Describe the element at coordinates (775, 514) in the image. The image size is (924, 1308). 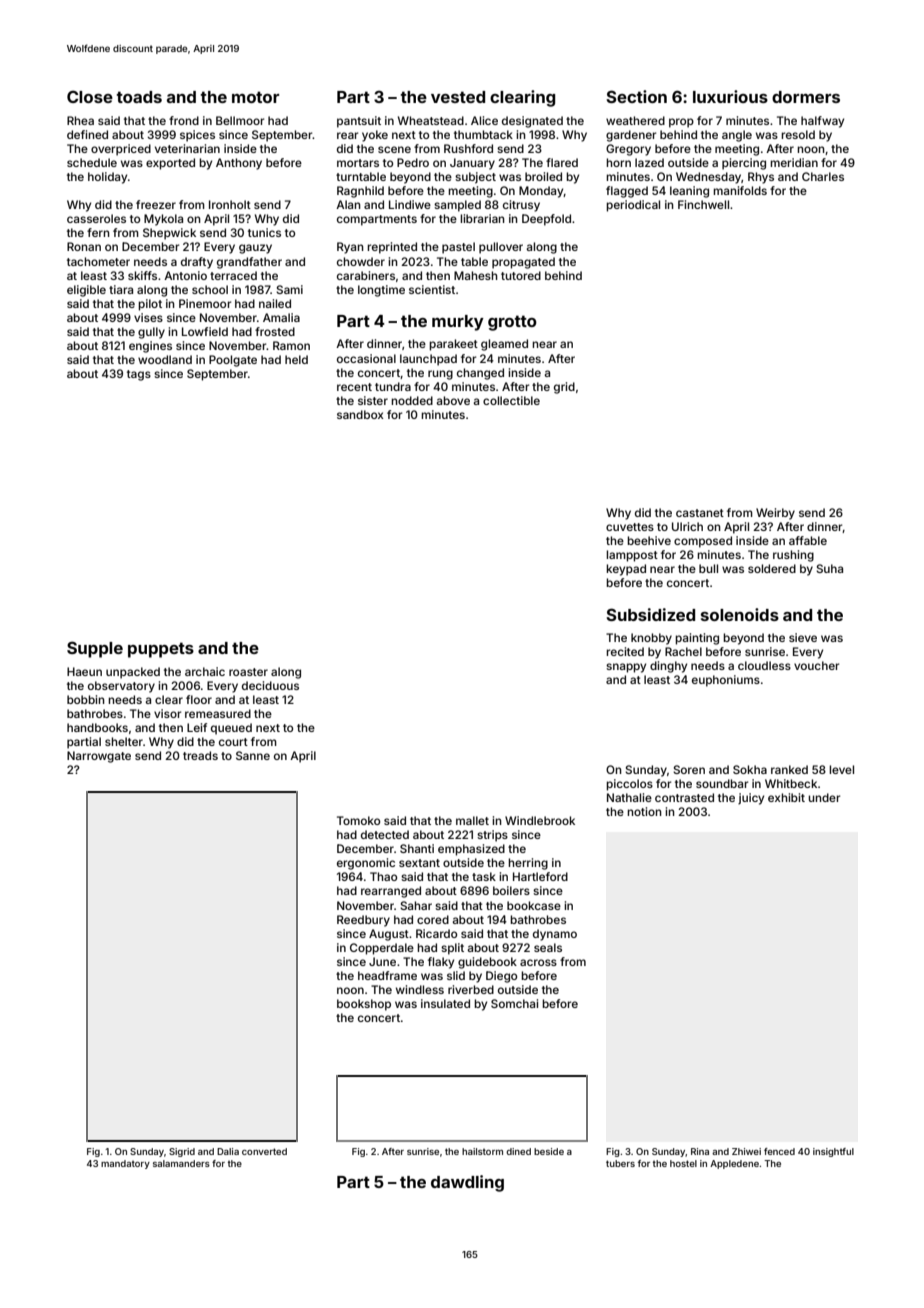
I see `Weirby` at that location.
